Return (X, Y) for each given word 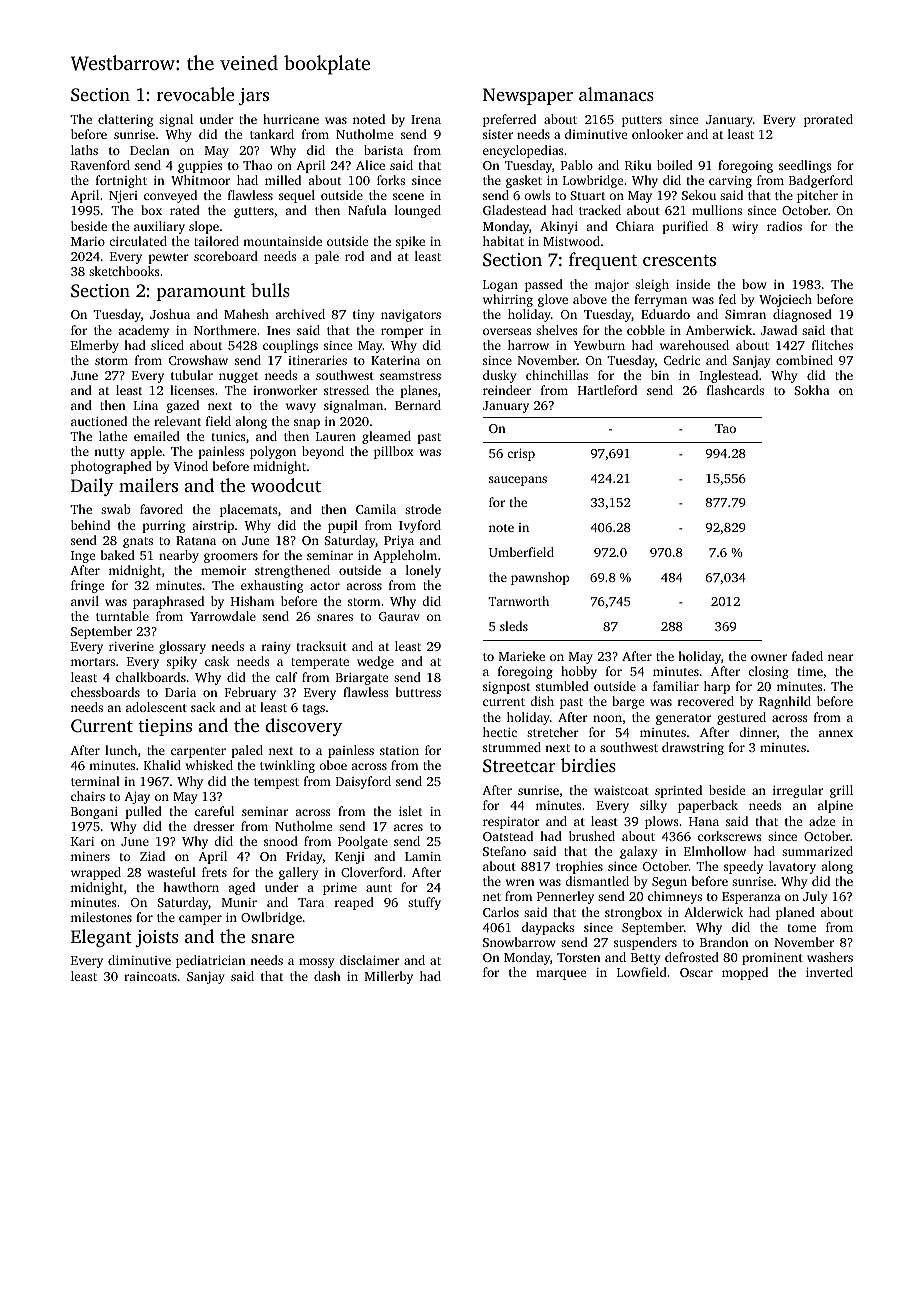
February (250, 693)
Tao (725, 428)
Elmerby (95, 346)
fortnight (121, 181)
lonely (423, 571)
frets (214, 872)
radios (784, 226)
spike (410, 242)
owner (769, 657)
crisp (521, 455)
